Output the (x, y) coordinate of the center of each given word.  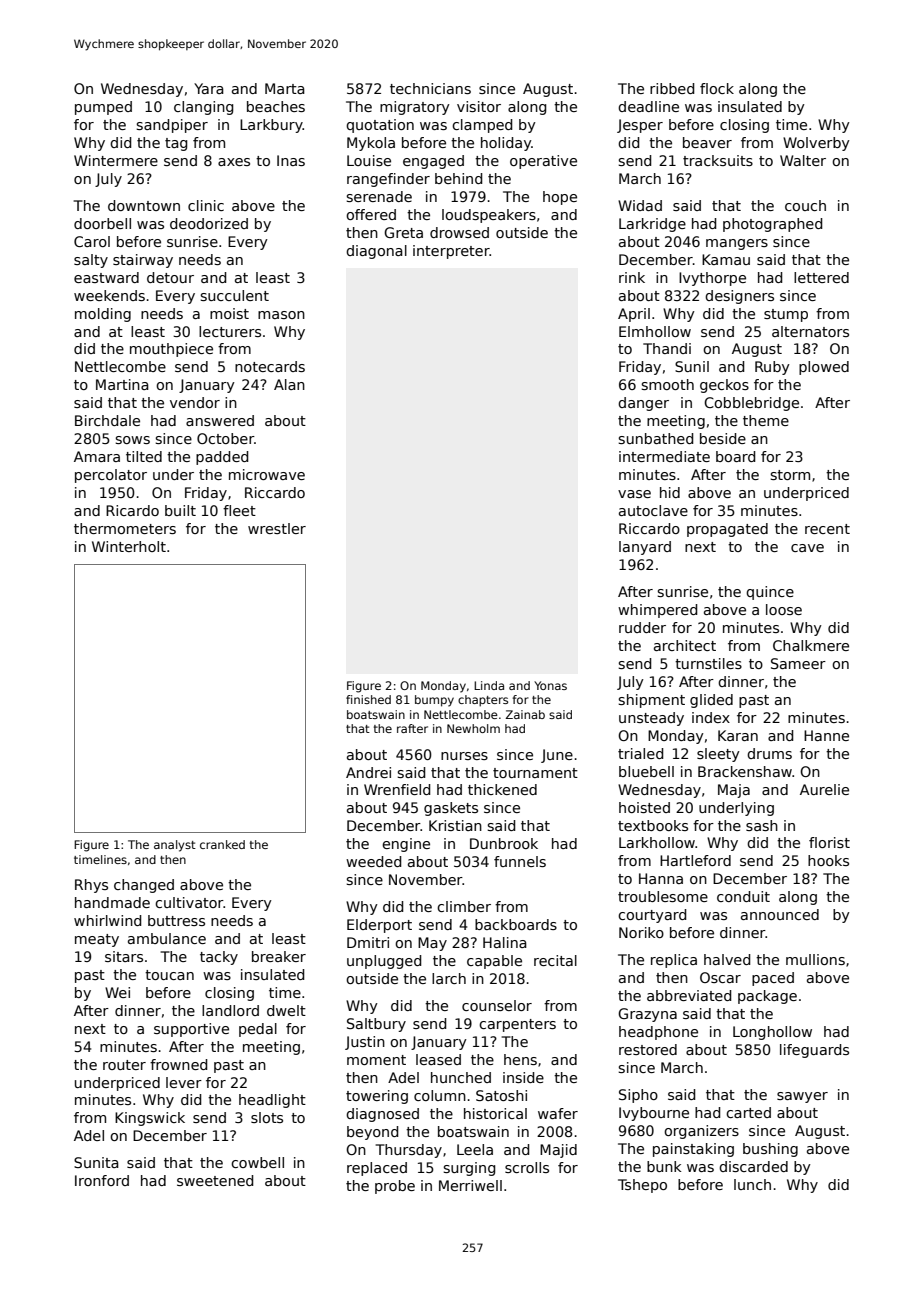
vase (634, 494)
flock (717, 88)
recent (827, 529)
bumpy (434, 701)
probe (395, 1187)
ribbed (672, 88)
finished (368, 699)
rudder (642, 627)
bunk (664, 1166)
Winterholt (129, 546)
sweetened (215, 1180)
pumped (103, 108)
